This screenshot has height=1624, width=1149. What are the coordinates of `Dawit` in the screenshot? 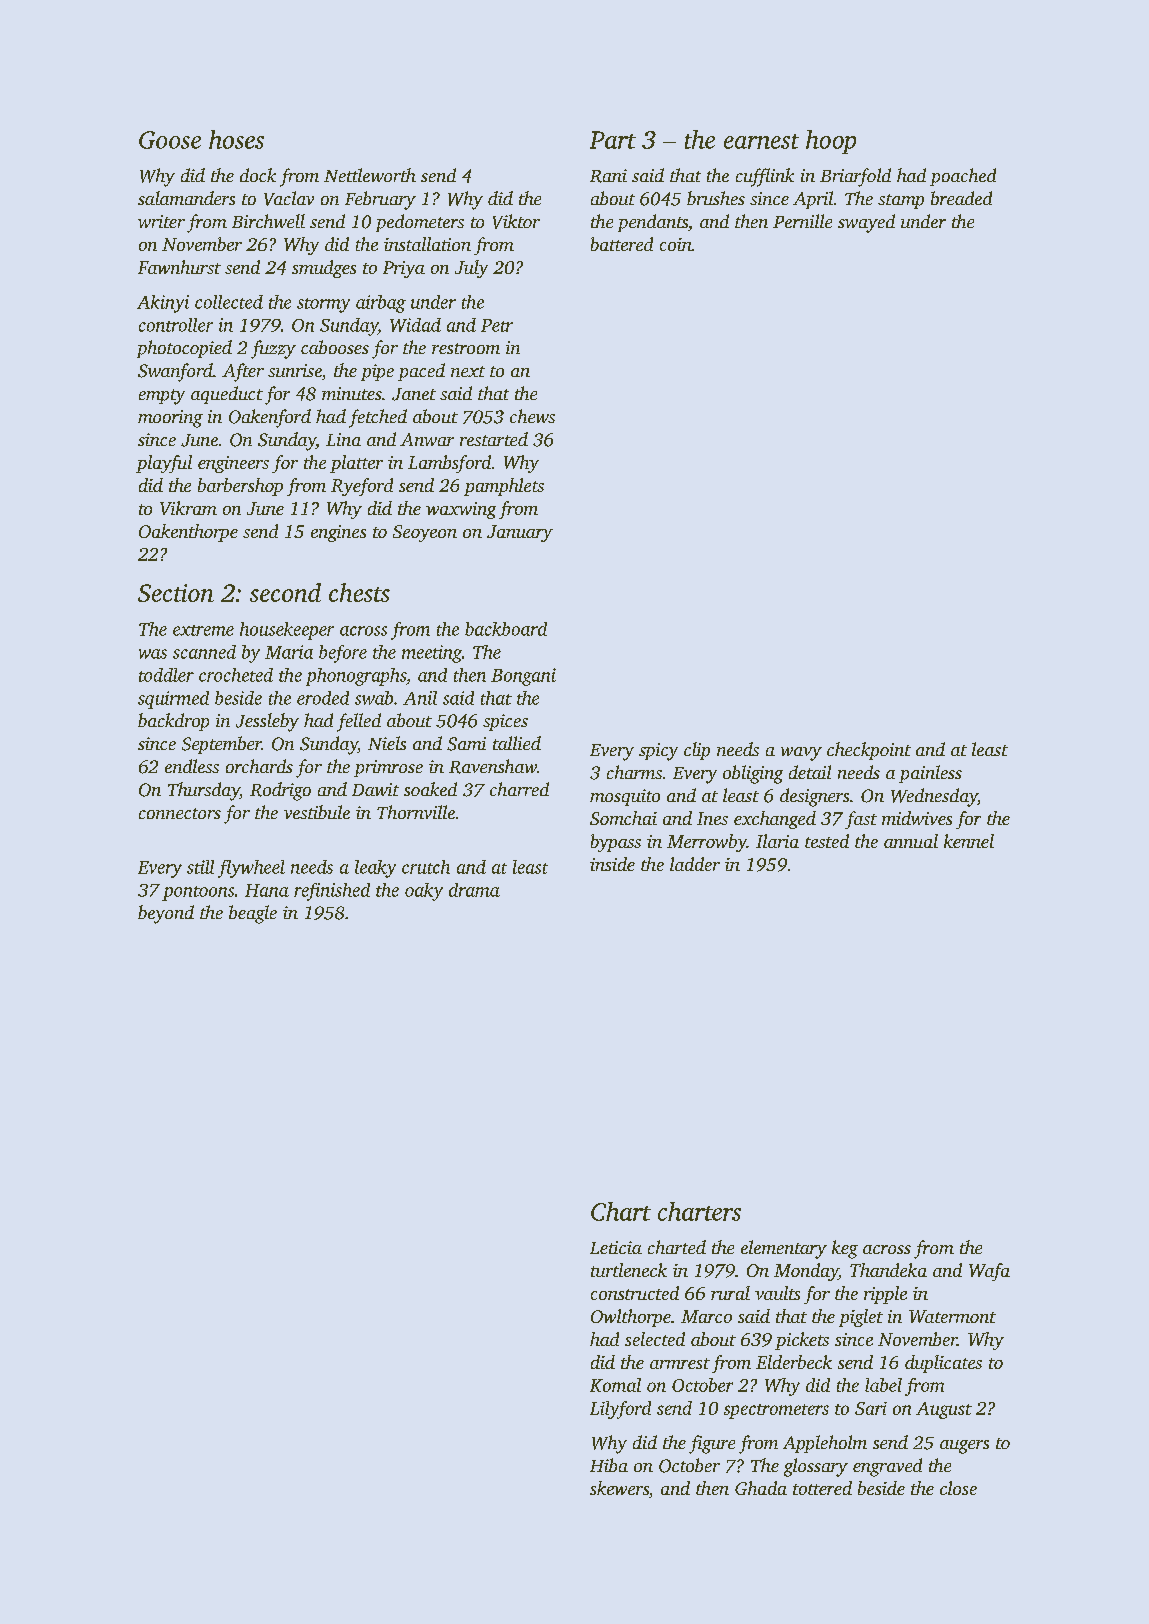 It's located at (375, 789).
